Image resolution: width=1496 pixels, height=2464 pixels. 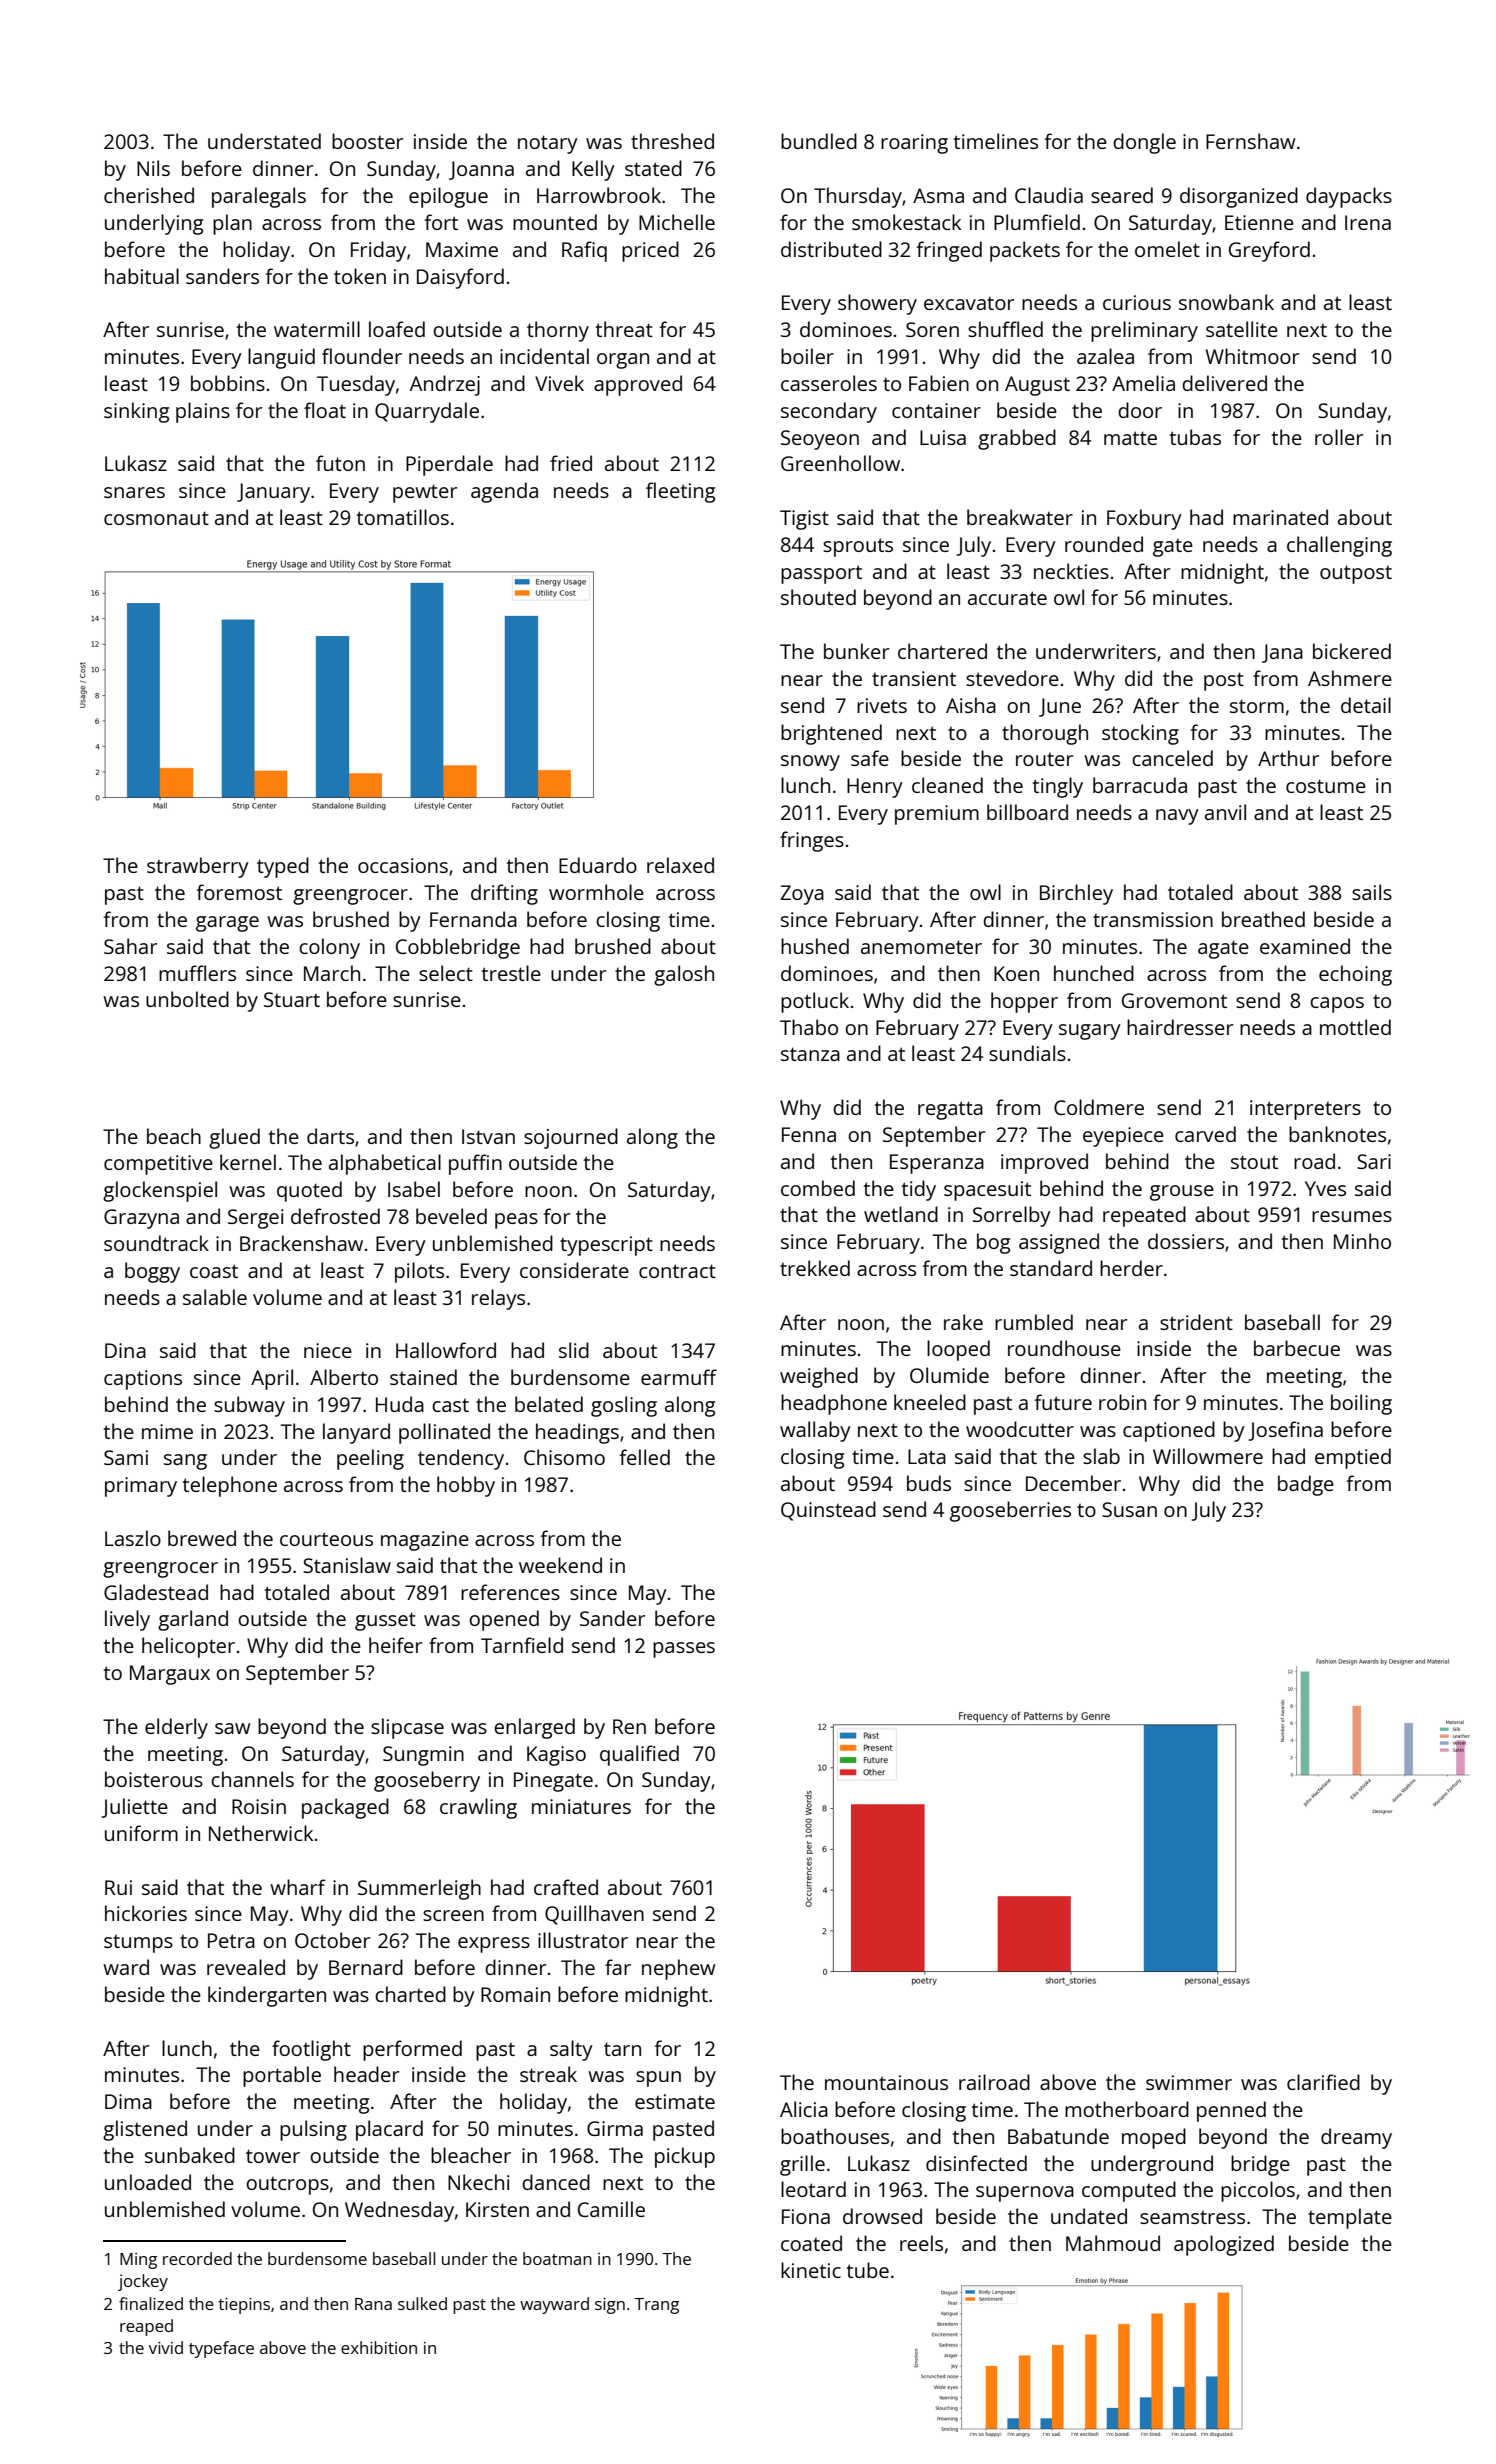 What do you see at coordinates (185, 1462) in the document?
I see `sang` at bounding box center [185, 1462].
